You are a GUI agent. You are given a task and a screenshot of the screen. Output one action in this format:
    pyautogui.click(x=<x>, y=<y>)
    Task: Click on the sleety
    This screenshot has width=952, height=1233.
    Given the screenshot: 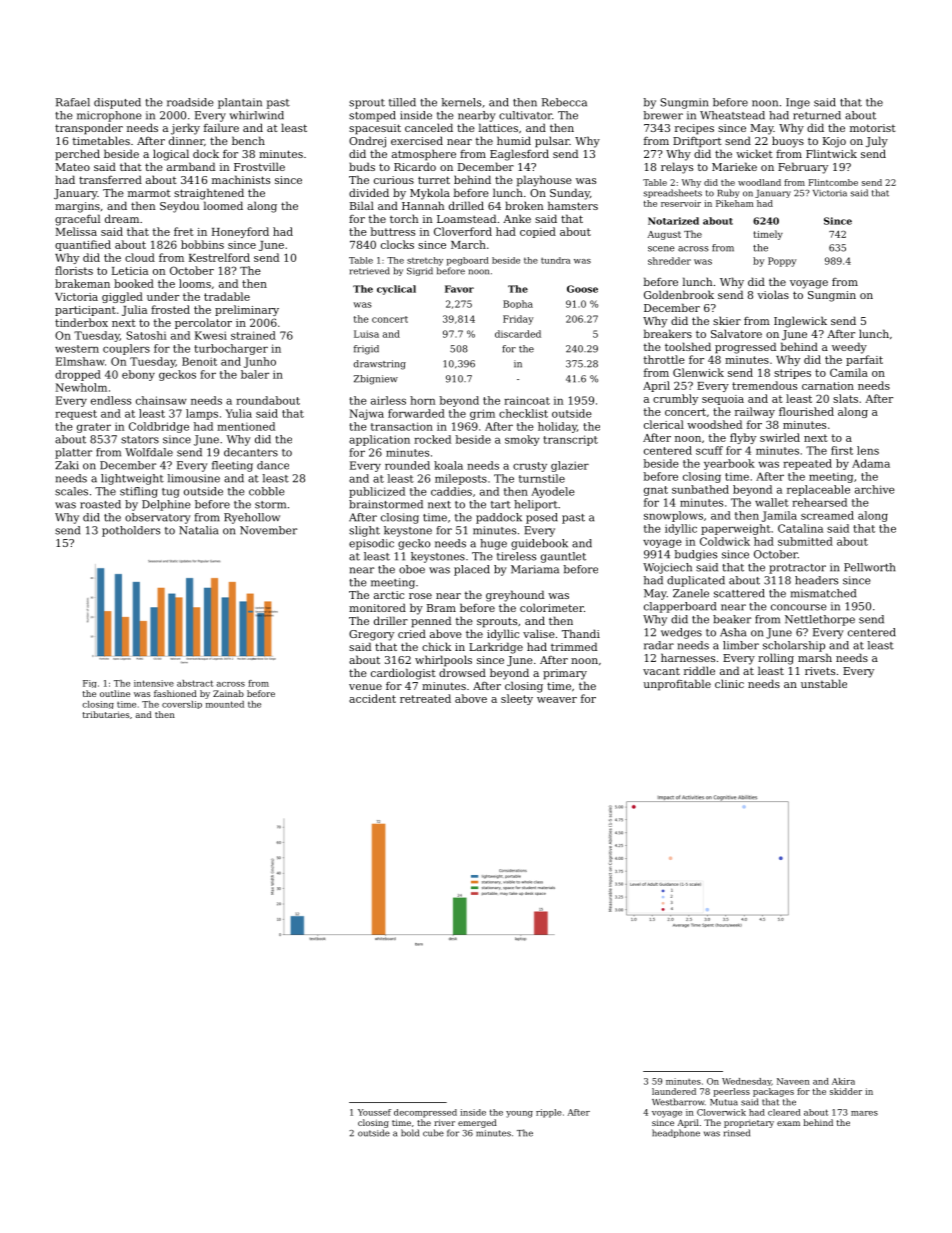 What is the action you would take?
    pyautogui.click(x=517, y=699)
